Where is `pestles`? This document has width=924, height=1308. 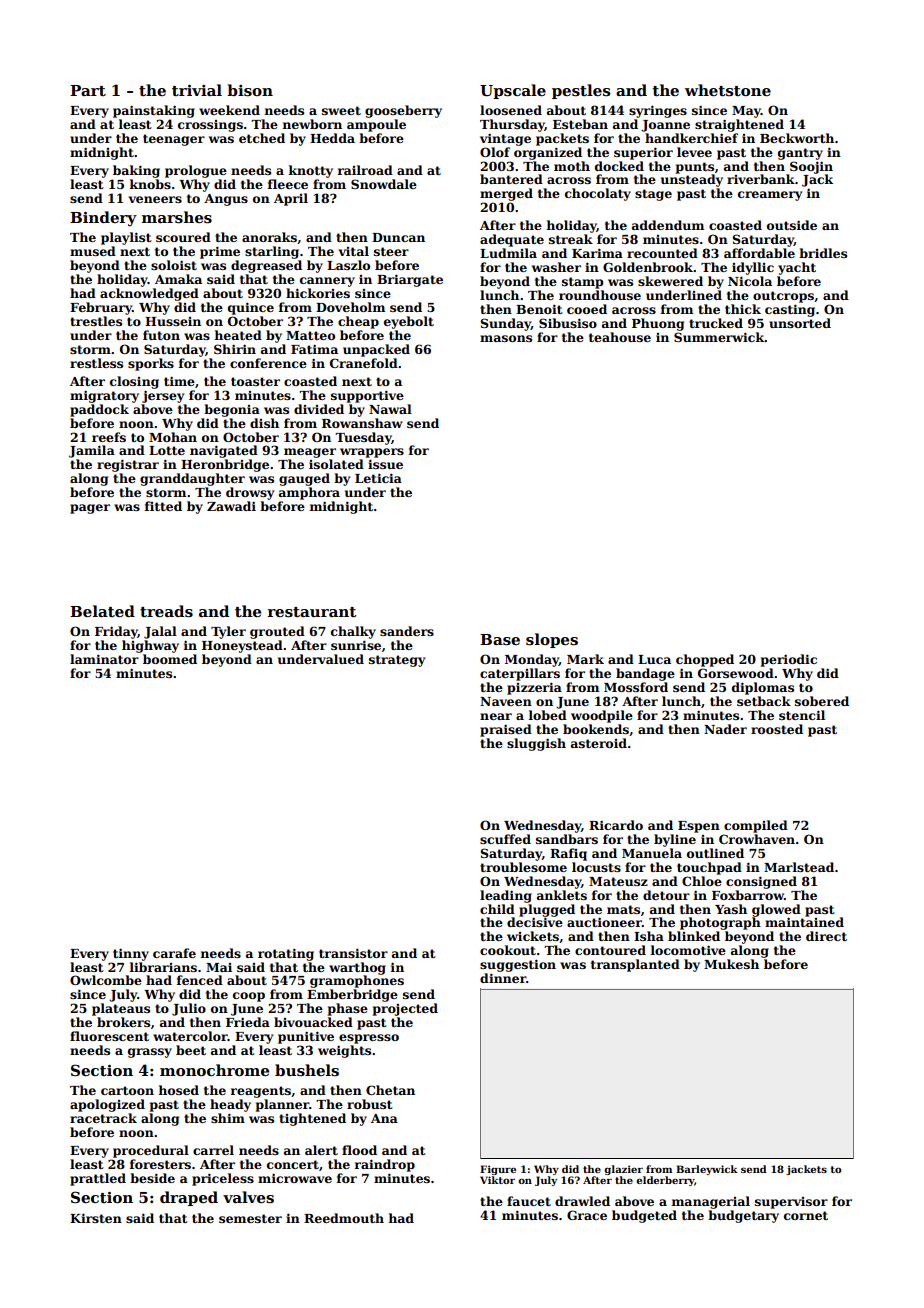 pestles is located at coordinates (581, 91).
